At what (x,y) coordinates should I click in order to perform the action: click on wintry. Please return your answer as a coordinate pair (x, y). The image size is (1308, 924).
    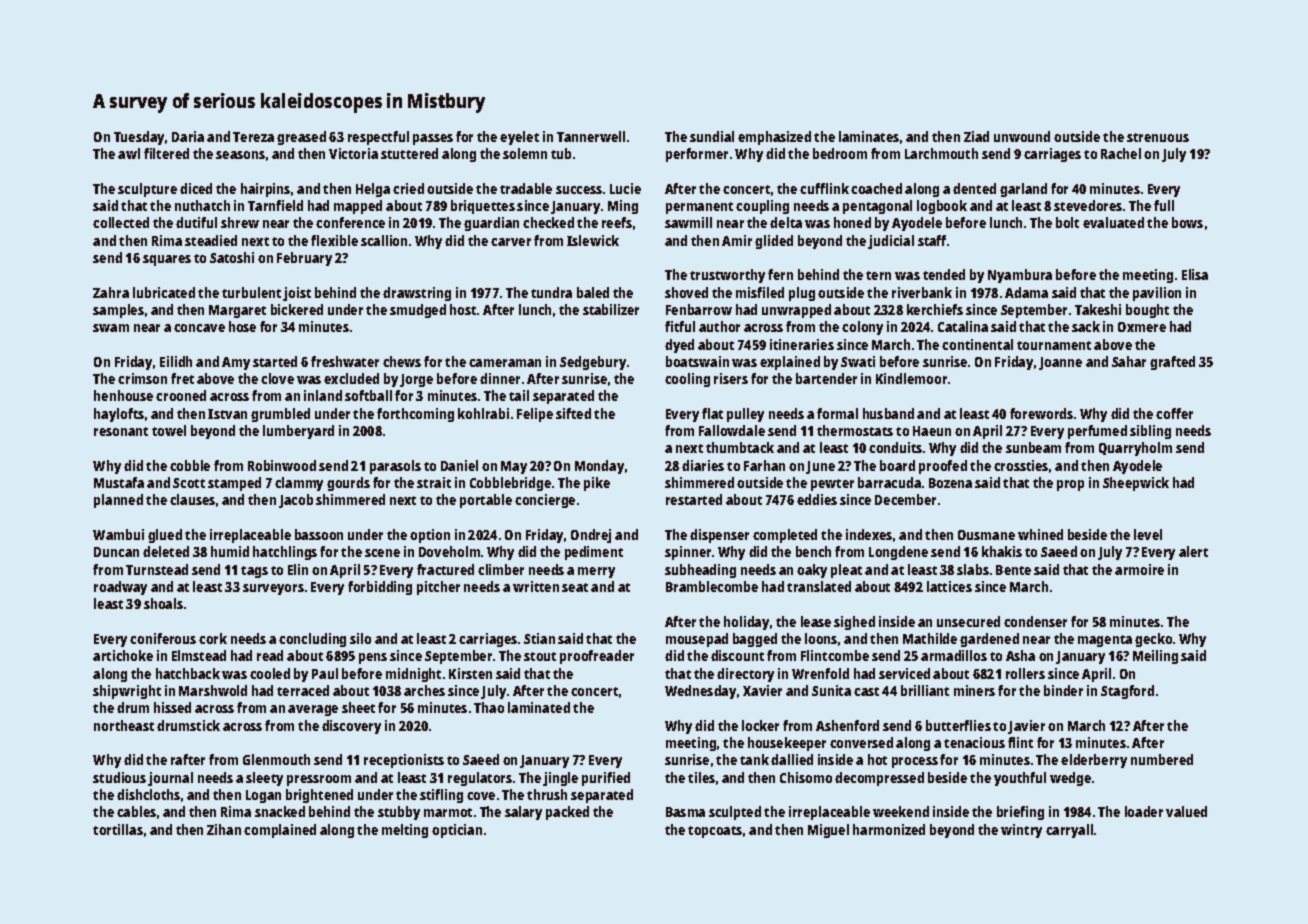
    Looking at the image, I should click on (1021, 831).
